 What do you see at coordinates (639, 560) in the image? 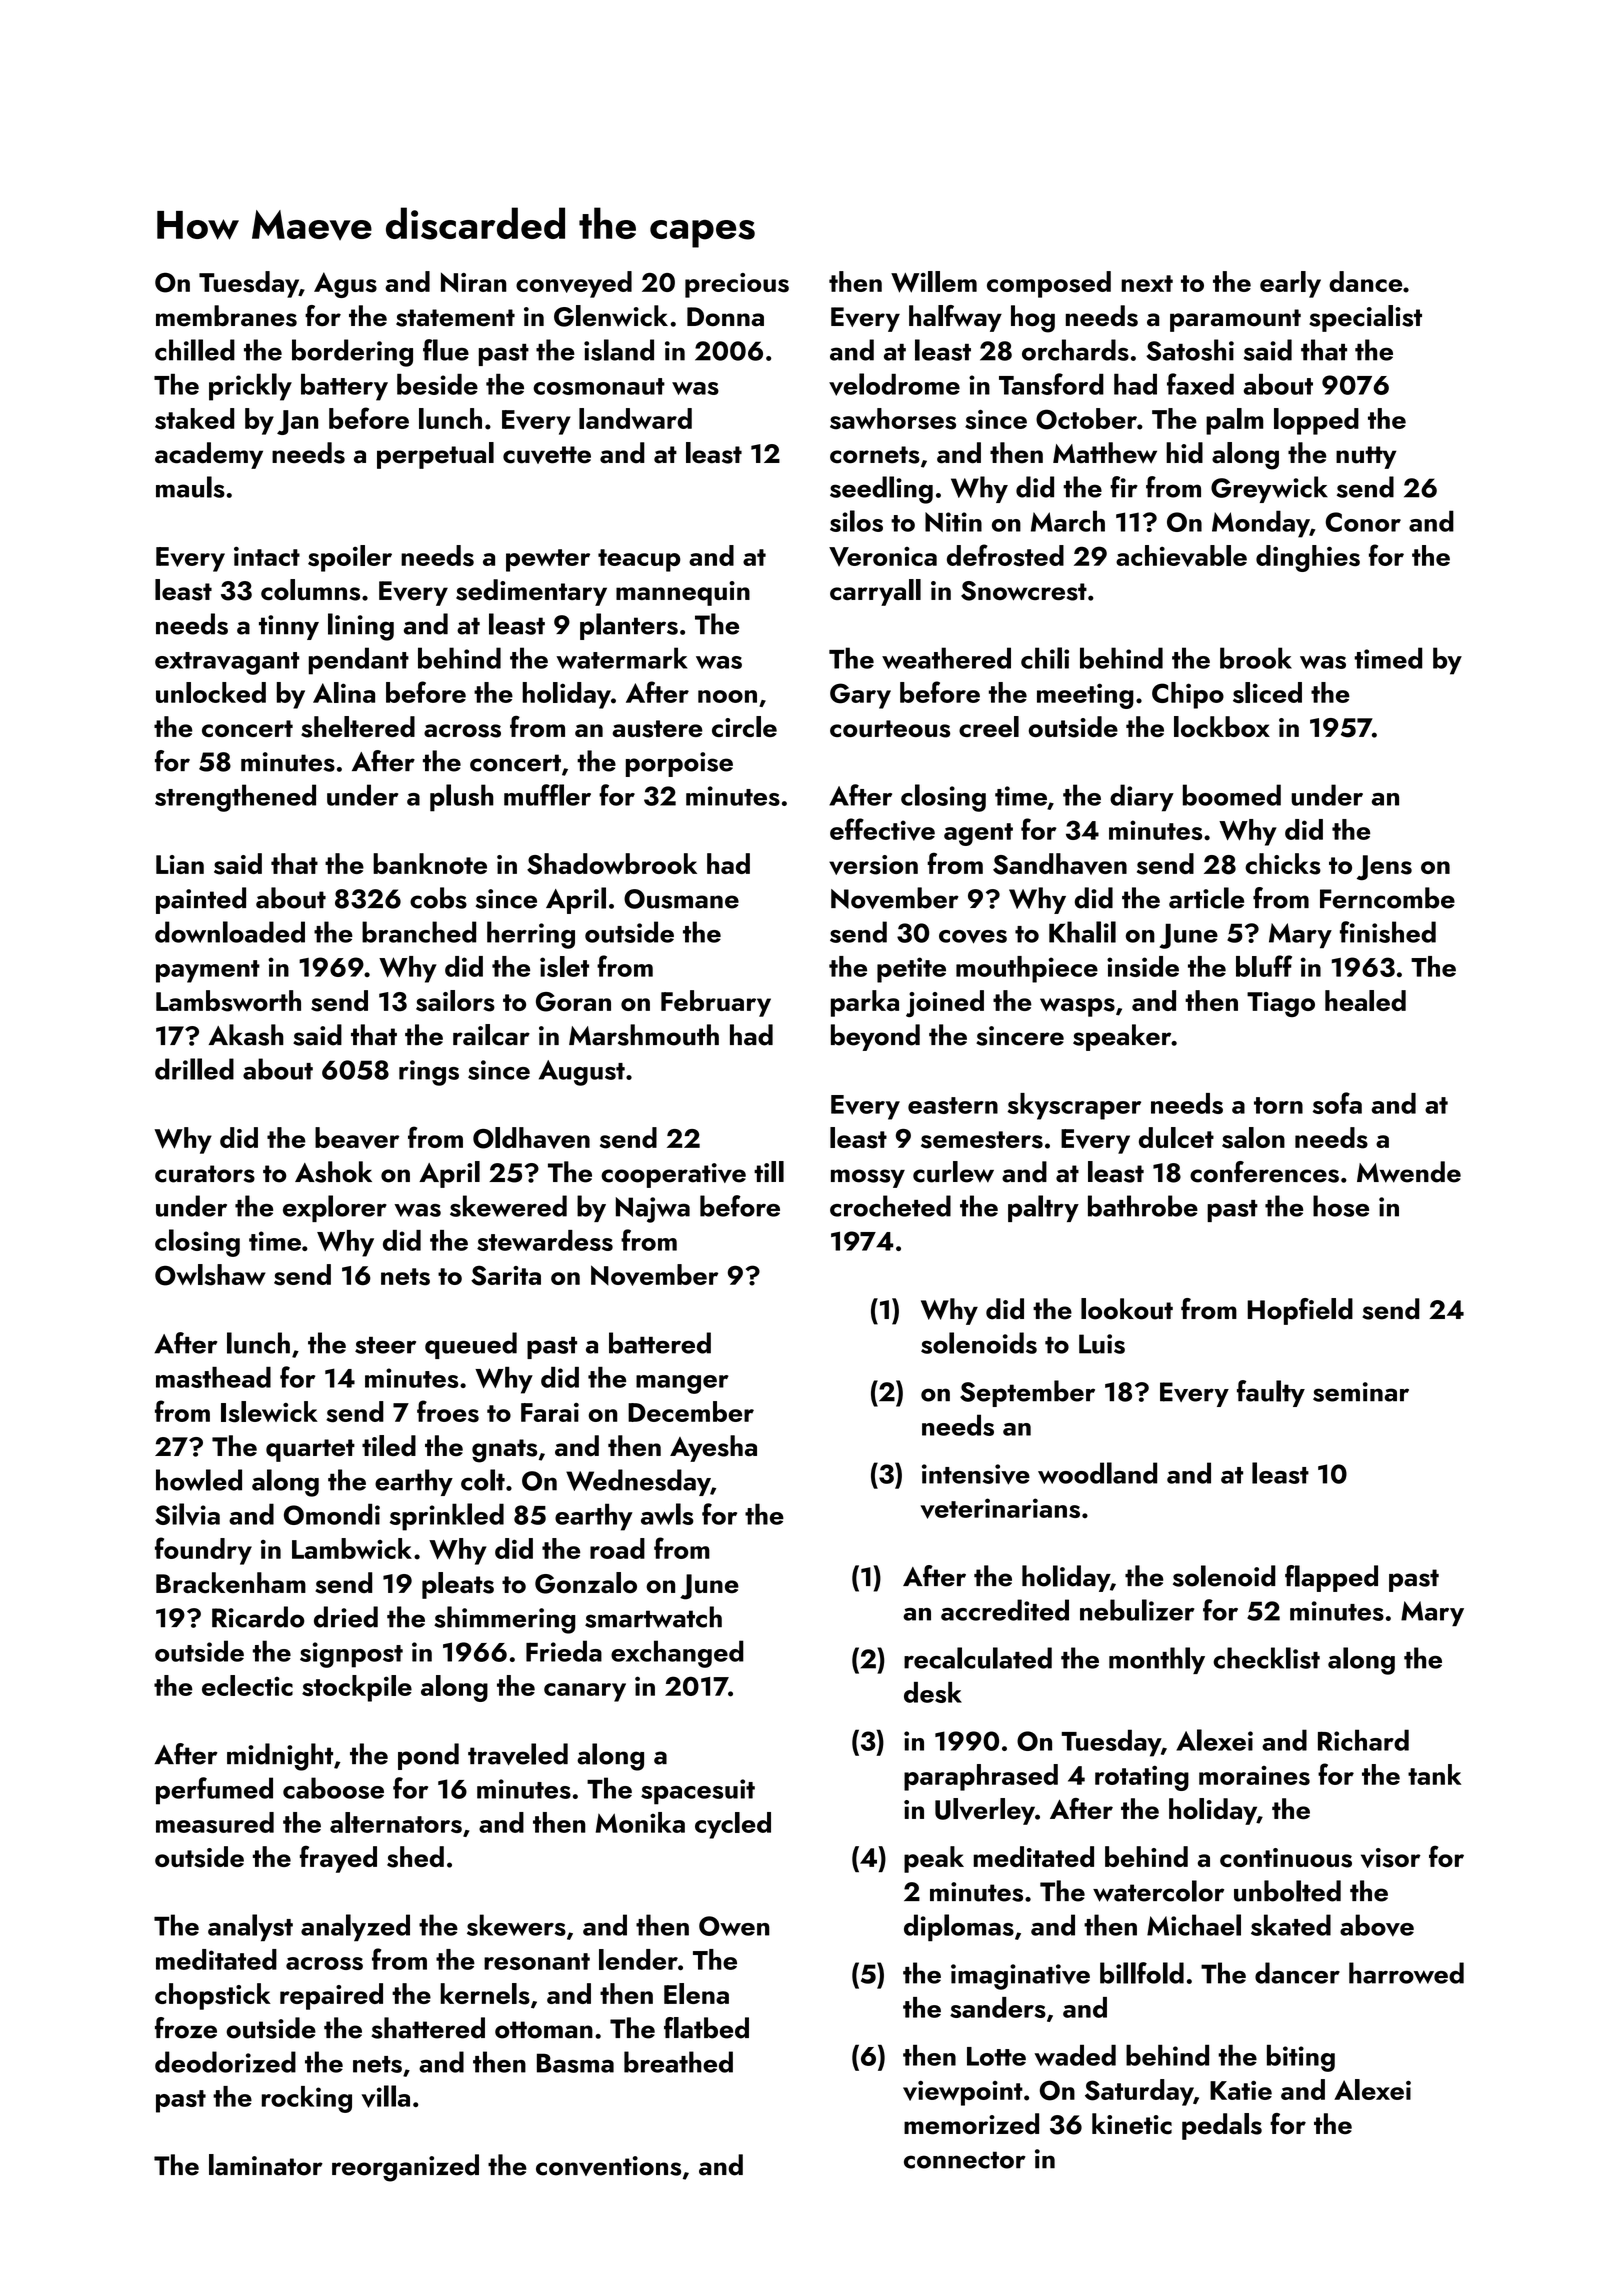
I see `teacup` at bounding box center [639, 560].
